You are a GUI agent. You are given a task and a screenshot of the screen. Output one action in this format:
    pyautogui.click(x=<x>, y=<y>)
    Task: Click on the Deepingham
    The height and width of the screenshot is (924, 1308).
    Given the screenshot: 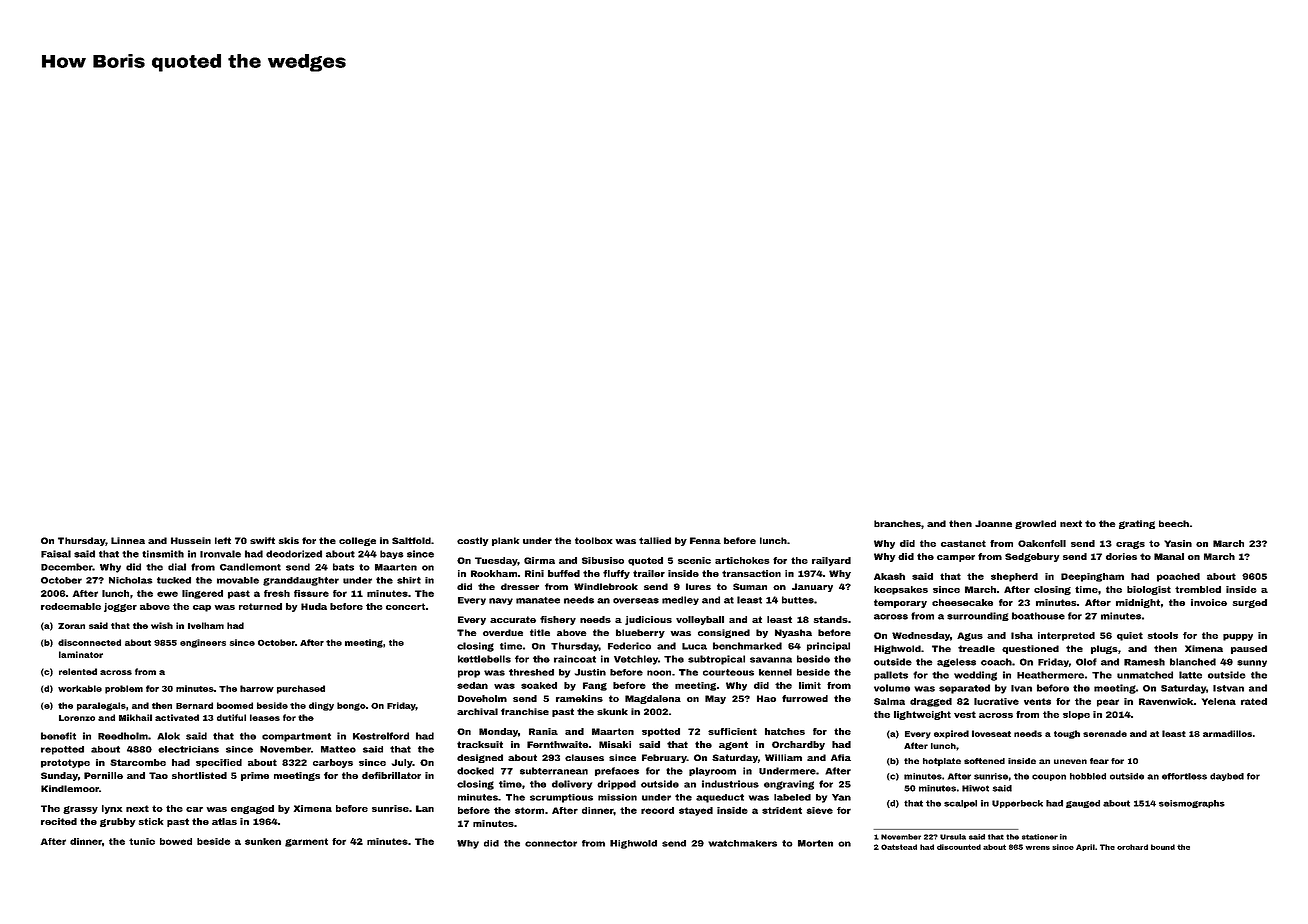 What is the action you would take?
    pyautogui.click(x=1092, y=577)
